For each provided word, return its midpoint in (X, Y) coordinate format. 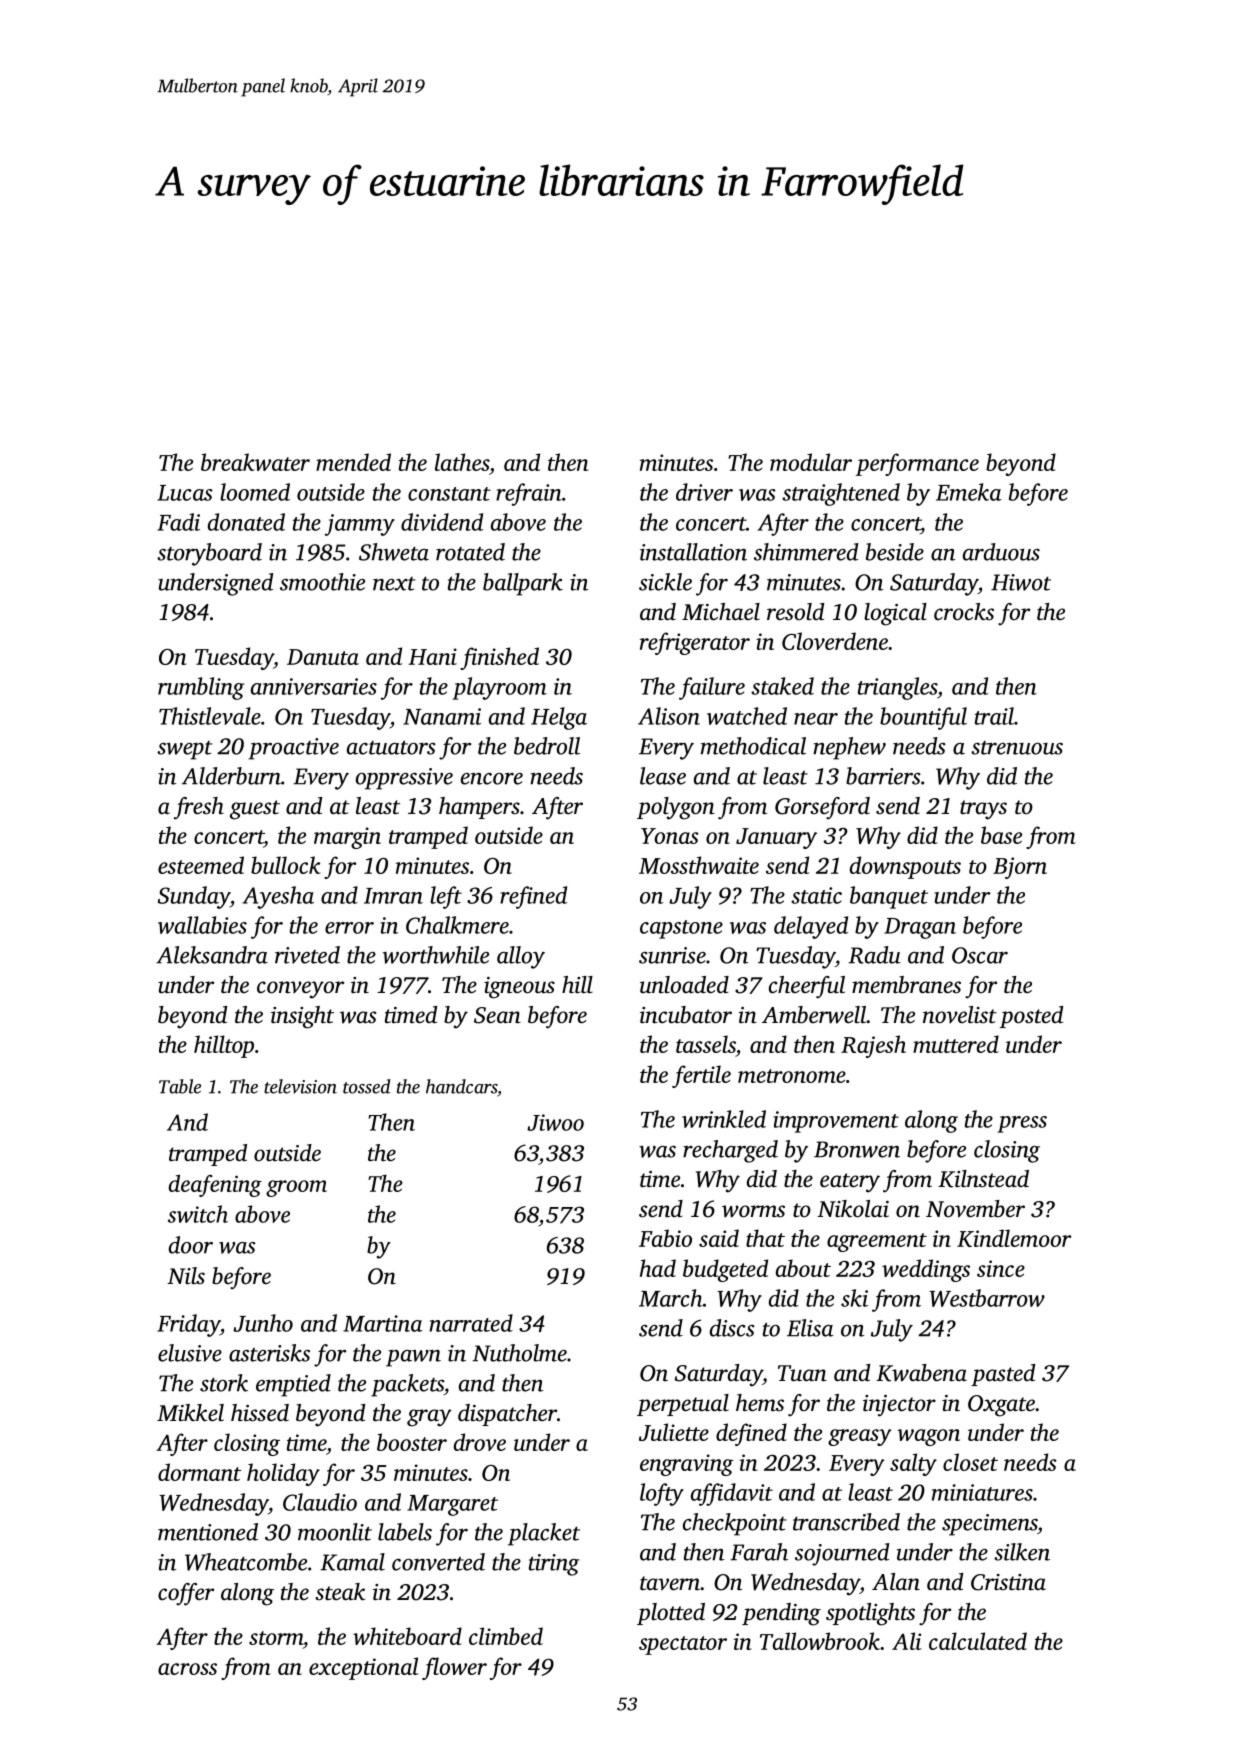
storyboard (209, 554)
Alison (669, 716)
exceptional (364, 1668)
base (1001, 835)
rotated (470, 552)
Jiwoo (555, 1122)
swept (184, 750)
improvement (836, 1122)
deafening (215, 1185)
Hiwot (1021, 582)
